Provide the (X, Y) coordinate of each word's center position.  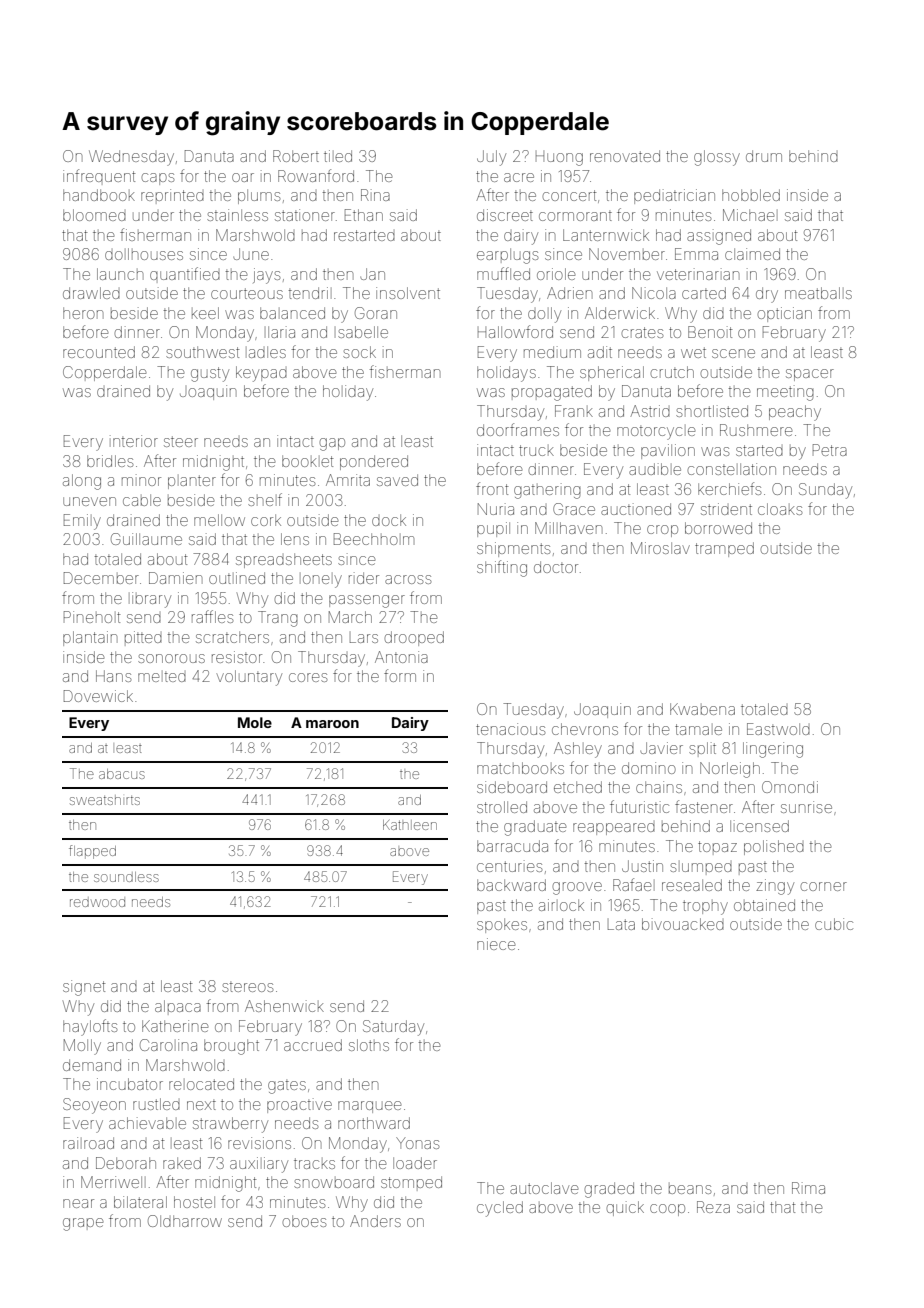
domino (649, 768)
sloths (369, 1045)
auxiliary (259, 1165)
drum (764, 156)
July (491, 158)
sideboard (512, 787)
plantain (90, 638)
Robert (296, 156)
